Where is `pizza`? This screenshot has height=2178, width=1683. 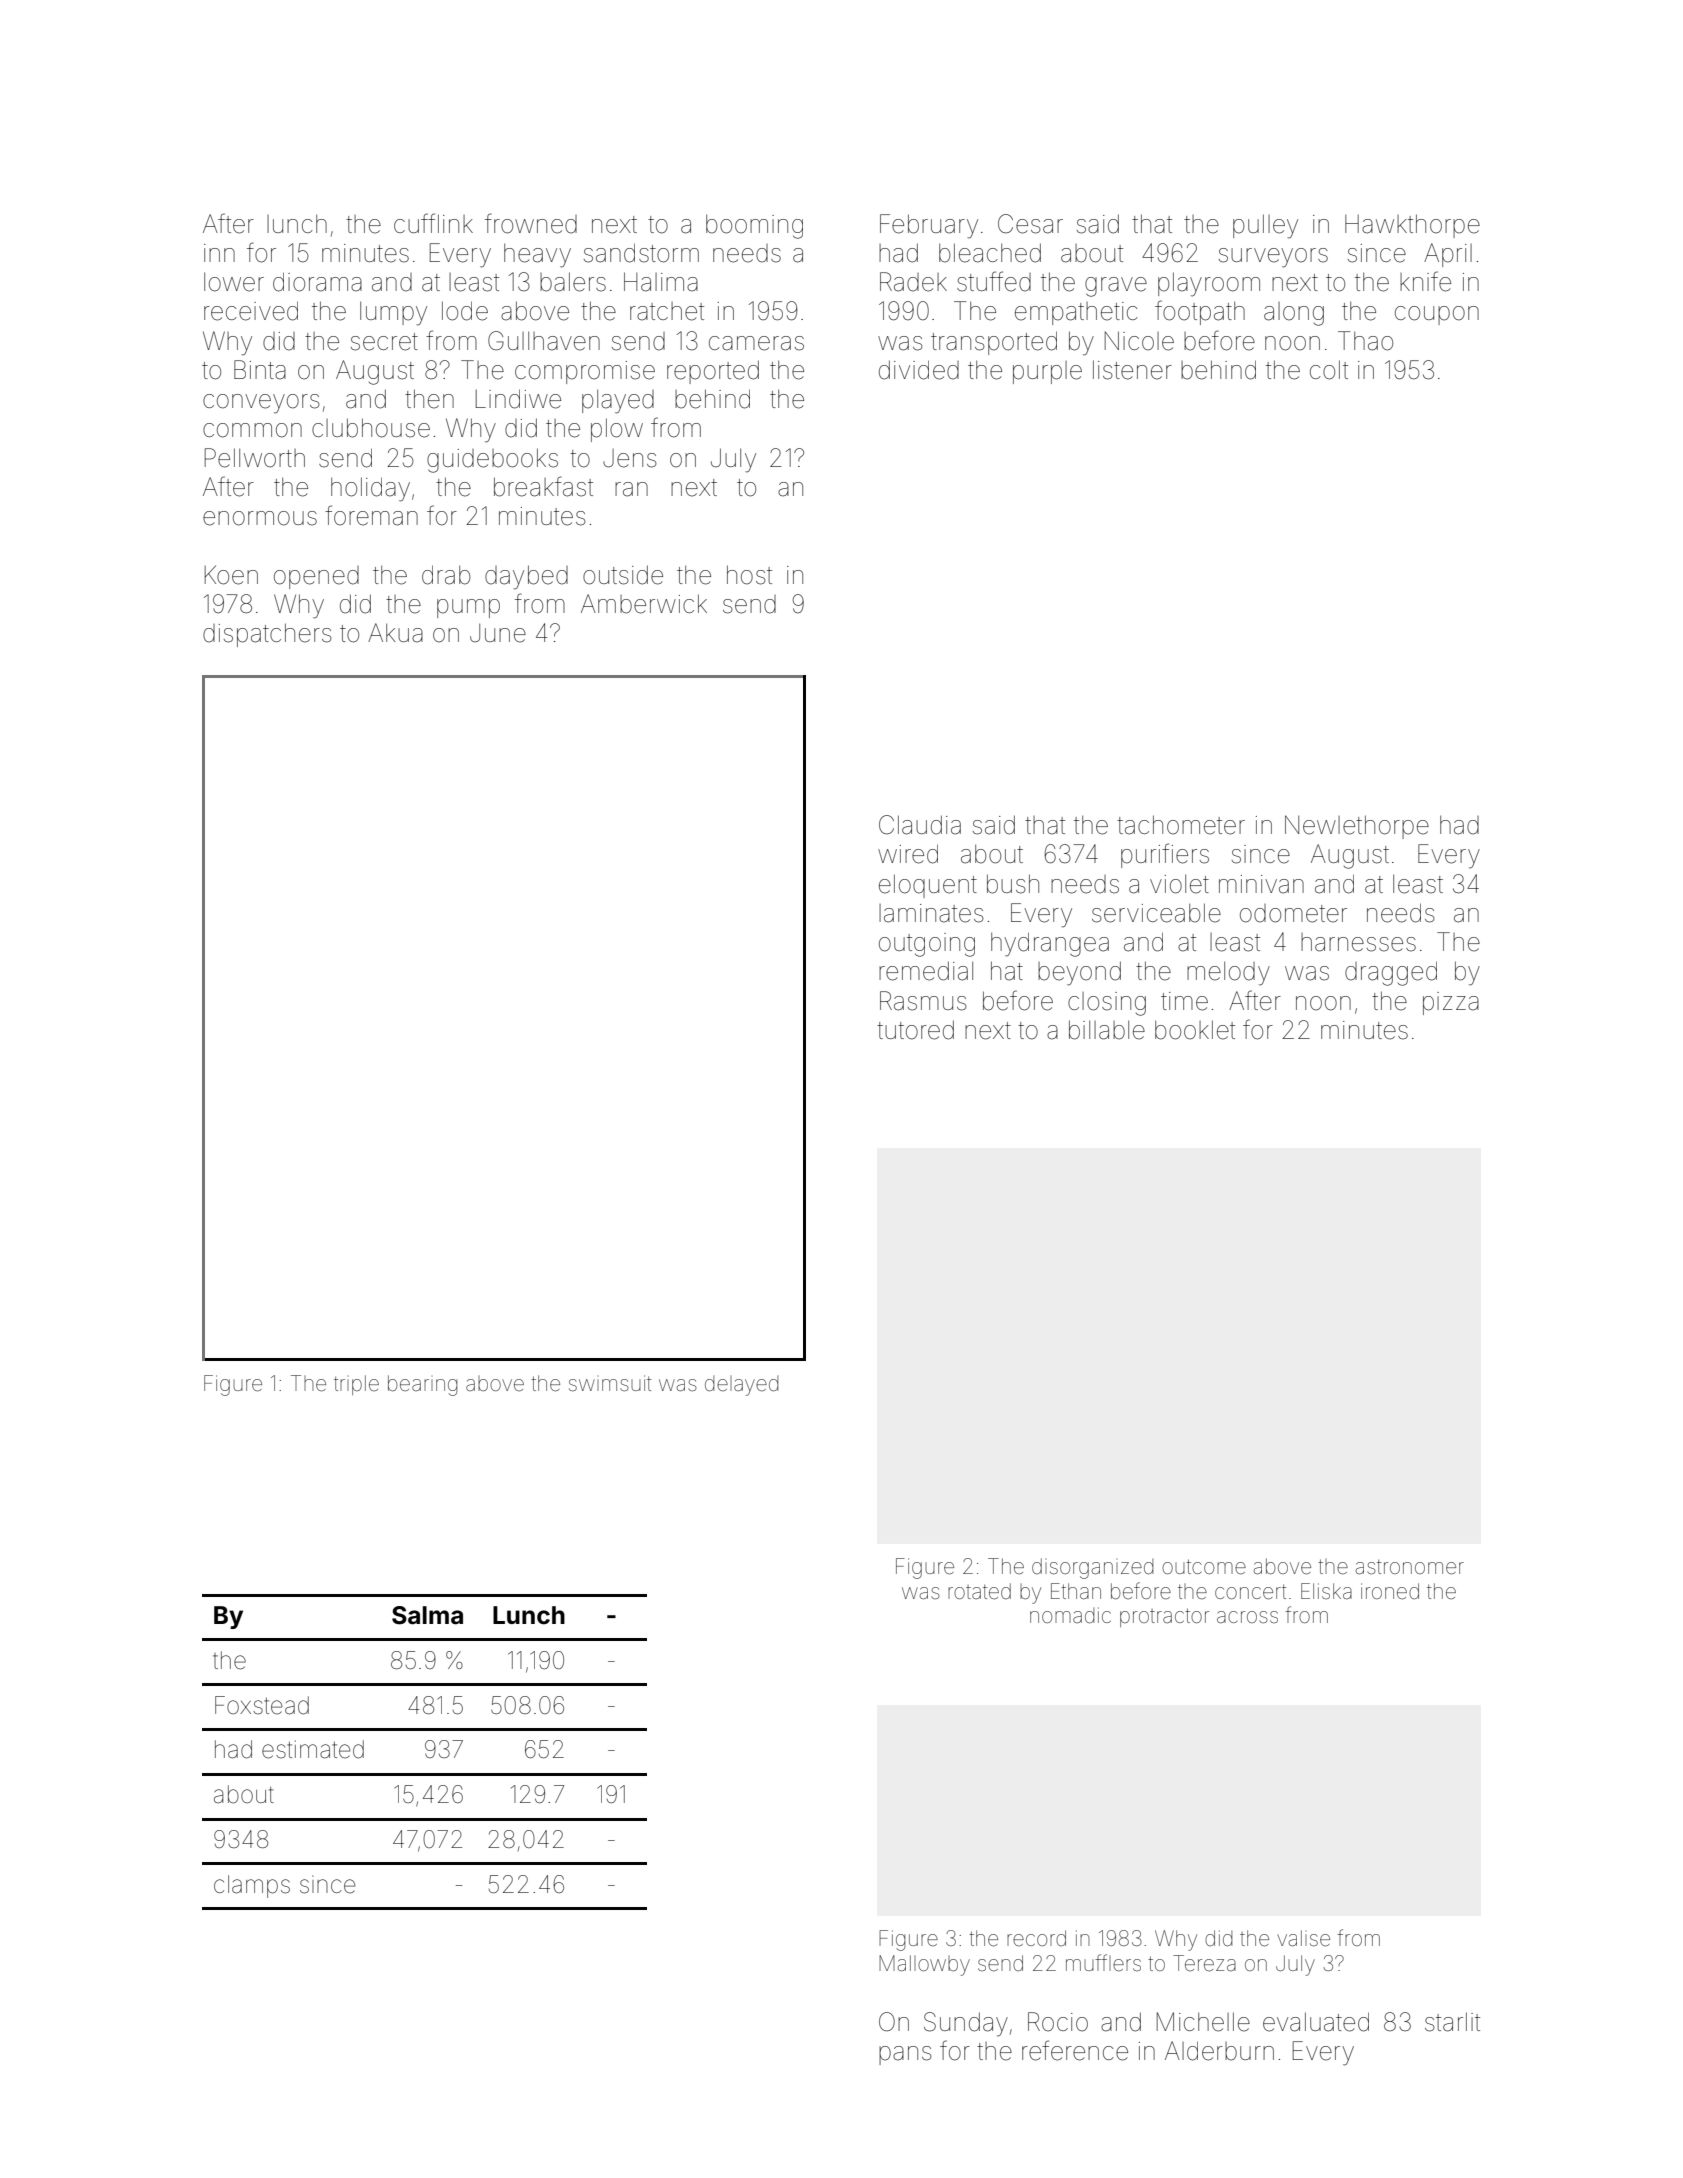
pizza is located at coordinates (1451, 1003).
